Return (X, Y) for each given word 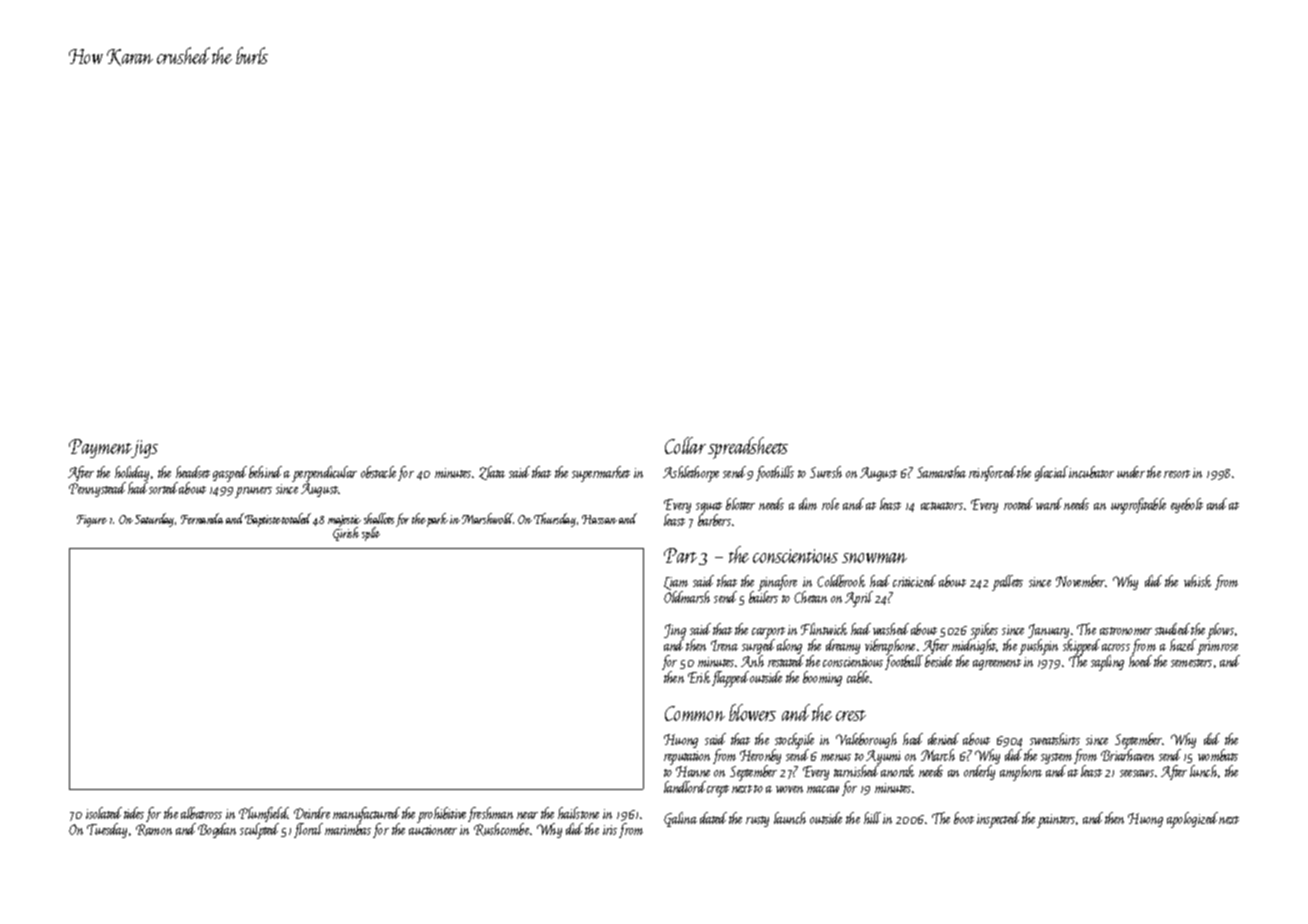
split (371, 534)
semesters (1191, 663)
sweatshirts (1055, 739)
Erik (699, 677)
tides (134, 813)
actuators (942, 506)
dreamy (843, 646)
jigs (145, 449)
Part (680, 555)
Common (695, 713)
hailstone (578, 813)
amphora (1021, 773)
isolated (104, 813)
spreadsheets (748, 448)
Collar (685, 445)
